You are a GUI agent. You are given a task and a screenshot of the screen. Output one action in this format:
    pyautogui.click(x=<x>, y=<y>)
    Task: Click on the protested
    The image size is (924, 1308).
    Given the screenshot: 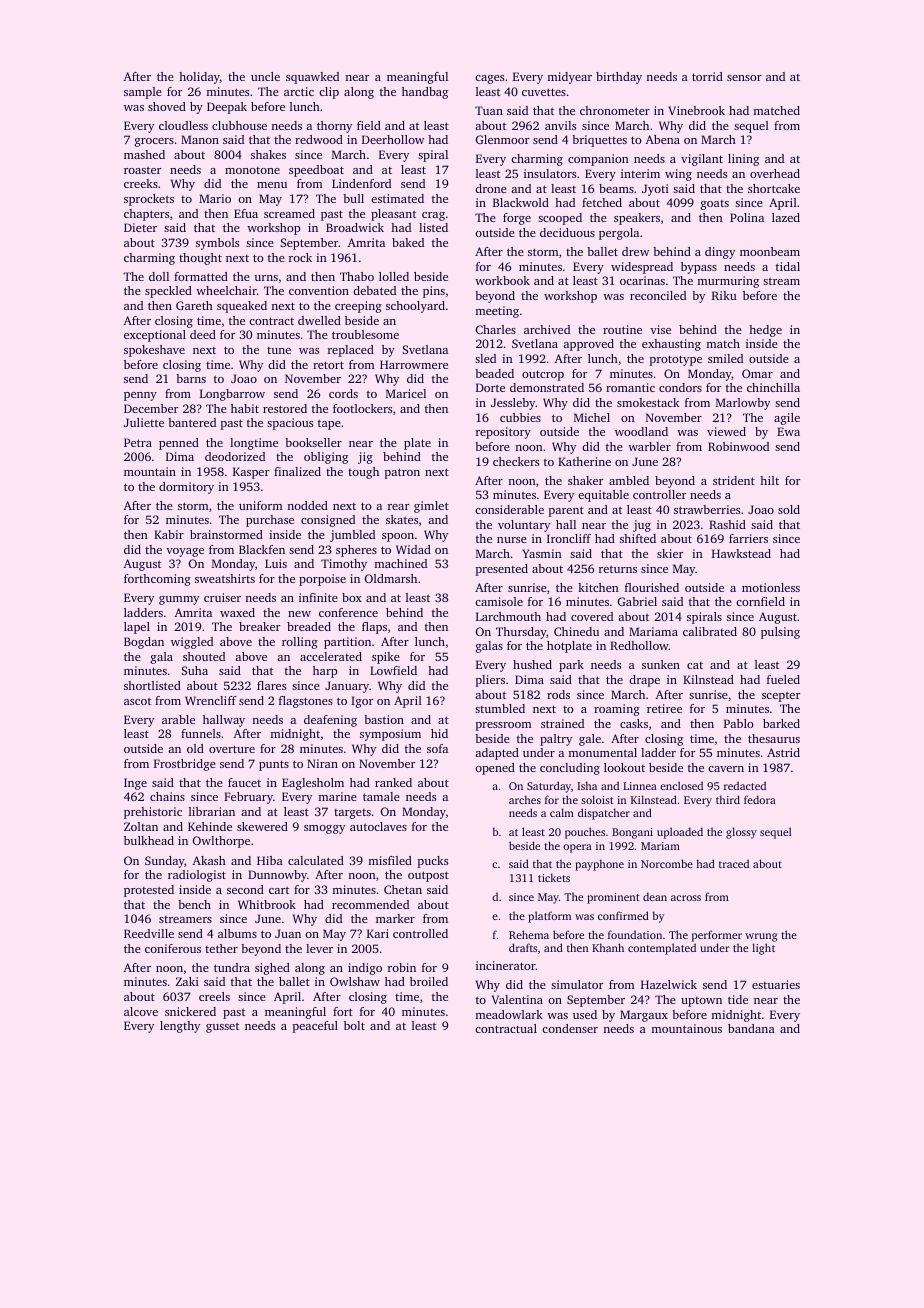 What is the action you would take?
    pyautogui.click(x=149, y=891)
